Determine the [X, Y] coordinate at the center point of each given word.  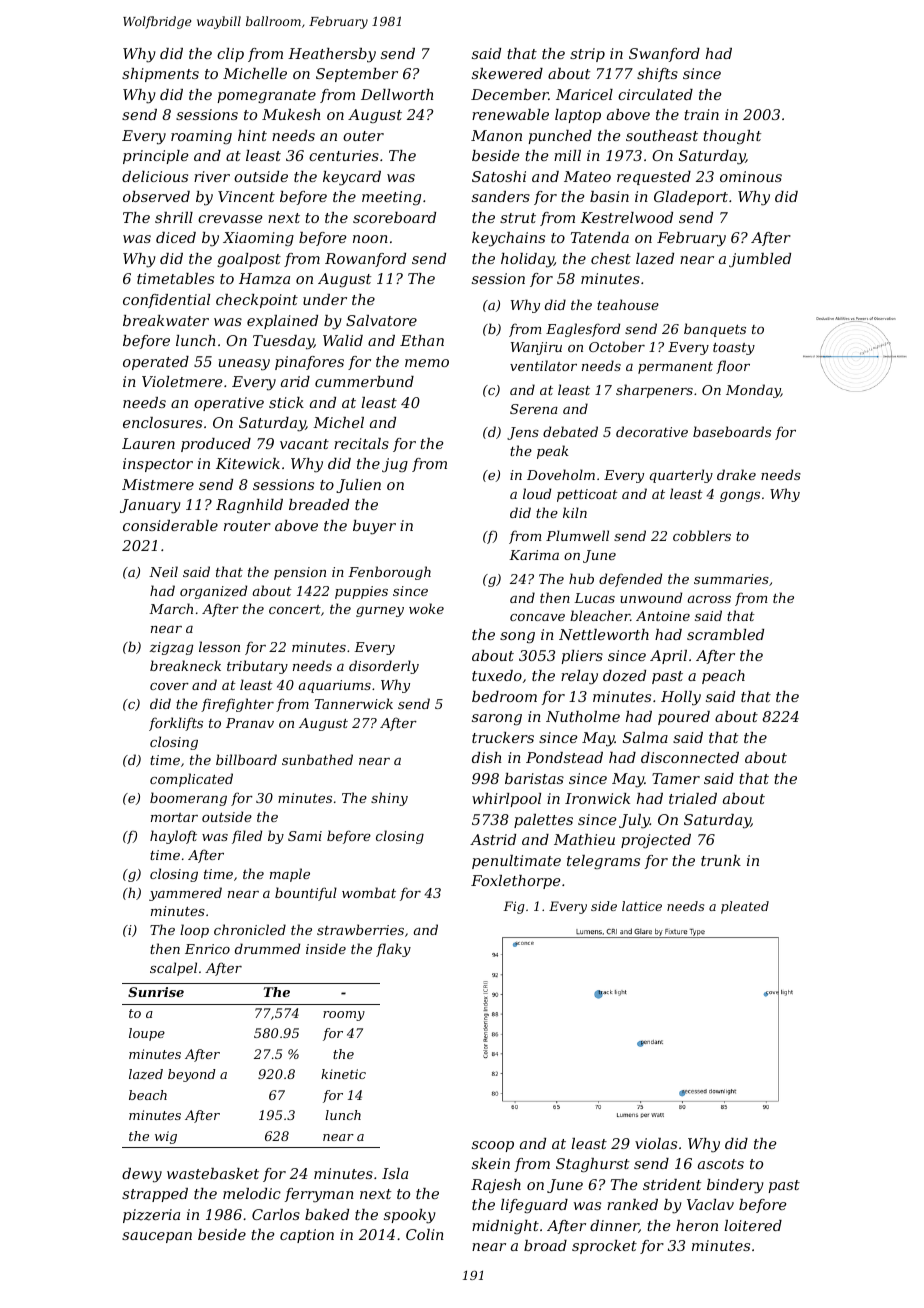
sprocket [604, 1247]
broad [545, 1245]
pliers [582, 657]
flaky [393, 950]
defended [630, 580]
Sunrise [156, 992]
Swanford [664, 55]
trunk [721, 860]
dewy [142, 1175]
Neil [163, 571]
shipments [160, 75]
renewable [510, 114]
